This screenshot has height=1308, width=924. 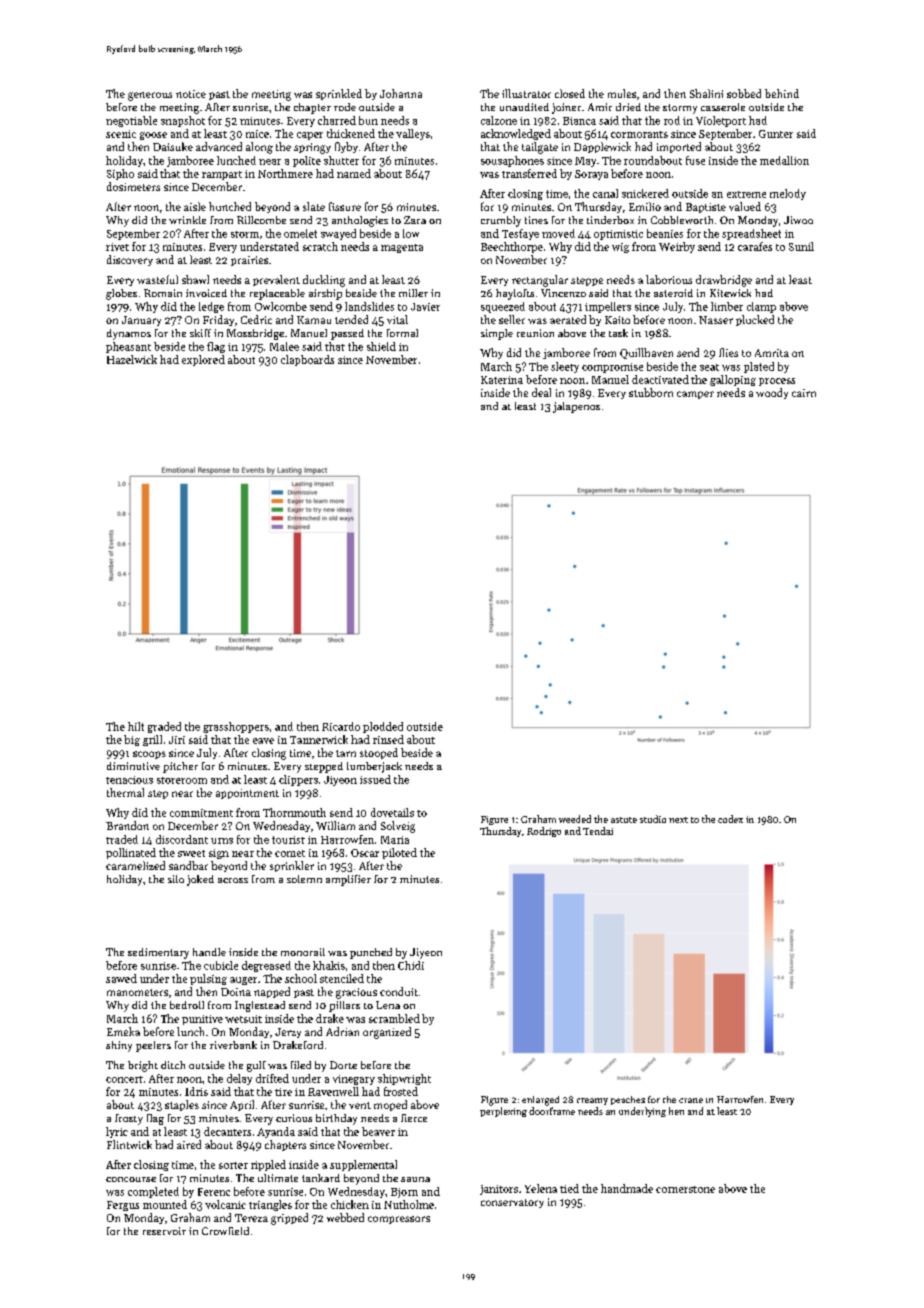 I want to click on clapboards, so click(x=307, y=360).
